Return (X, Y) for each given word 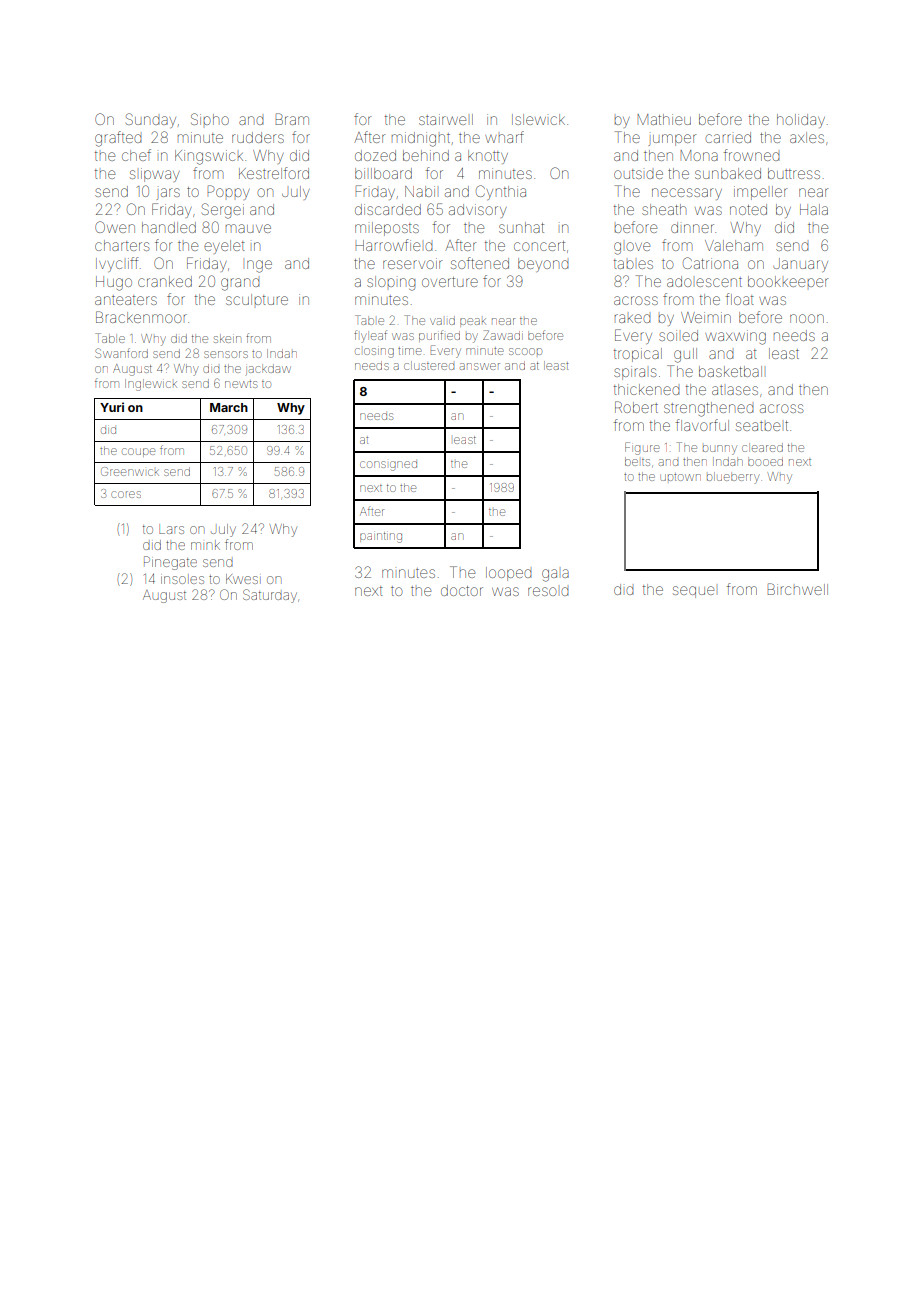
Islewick (538, 119)
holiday (801, 121)
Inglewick (151, 385)
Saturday (270, 596)
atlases (735, 390)
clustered (429, 365)
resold (548, 591)
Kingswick (209, 157)
